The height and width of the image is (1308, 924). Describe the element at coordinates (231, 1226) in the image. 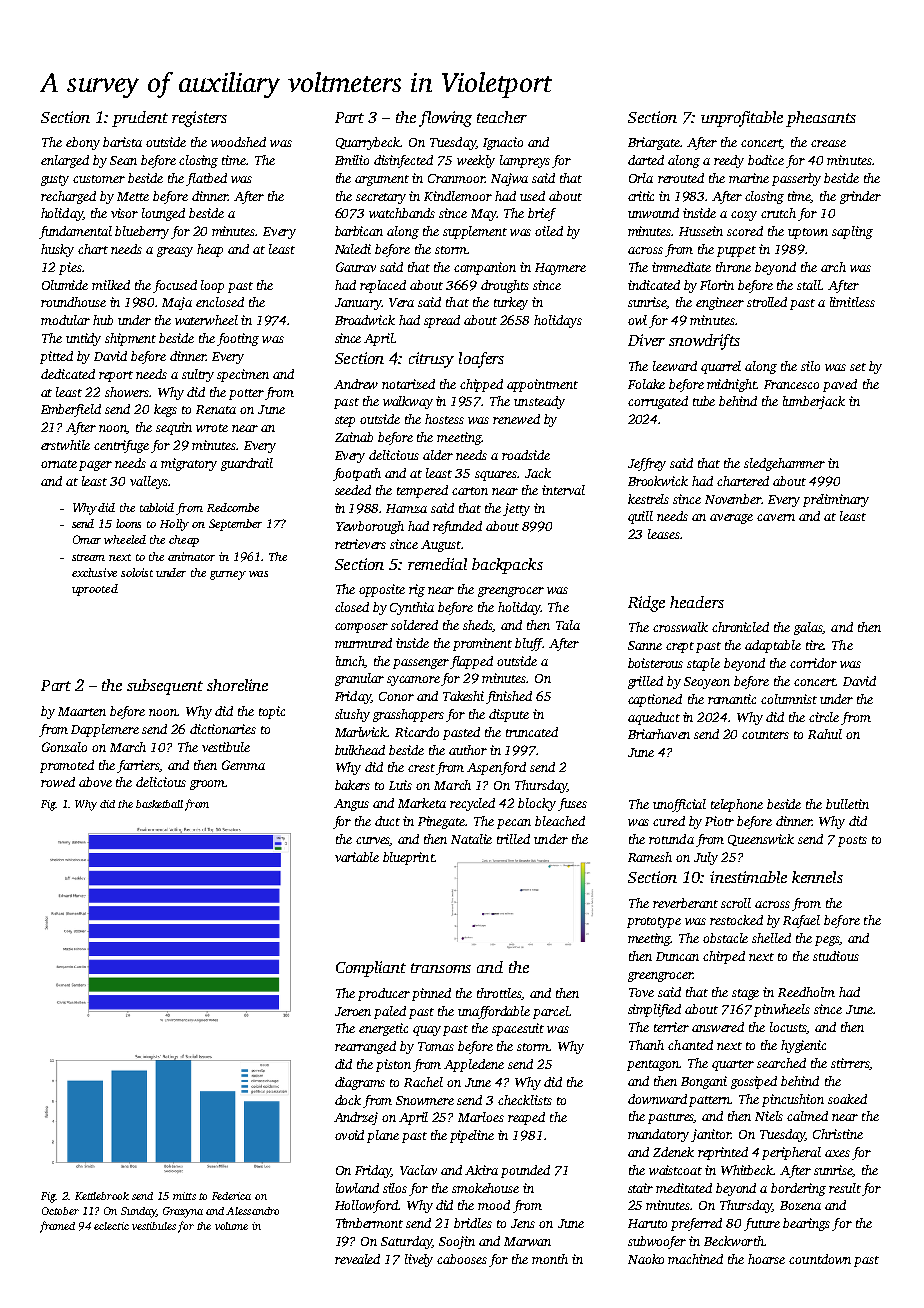

I see `volume` at that location.
